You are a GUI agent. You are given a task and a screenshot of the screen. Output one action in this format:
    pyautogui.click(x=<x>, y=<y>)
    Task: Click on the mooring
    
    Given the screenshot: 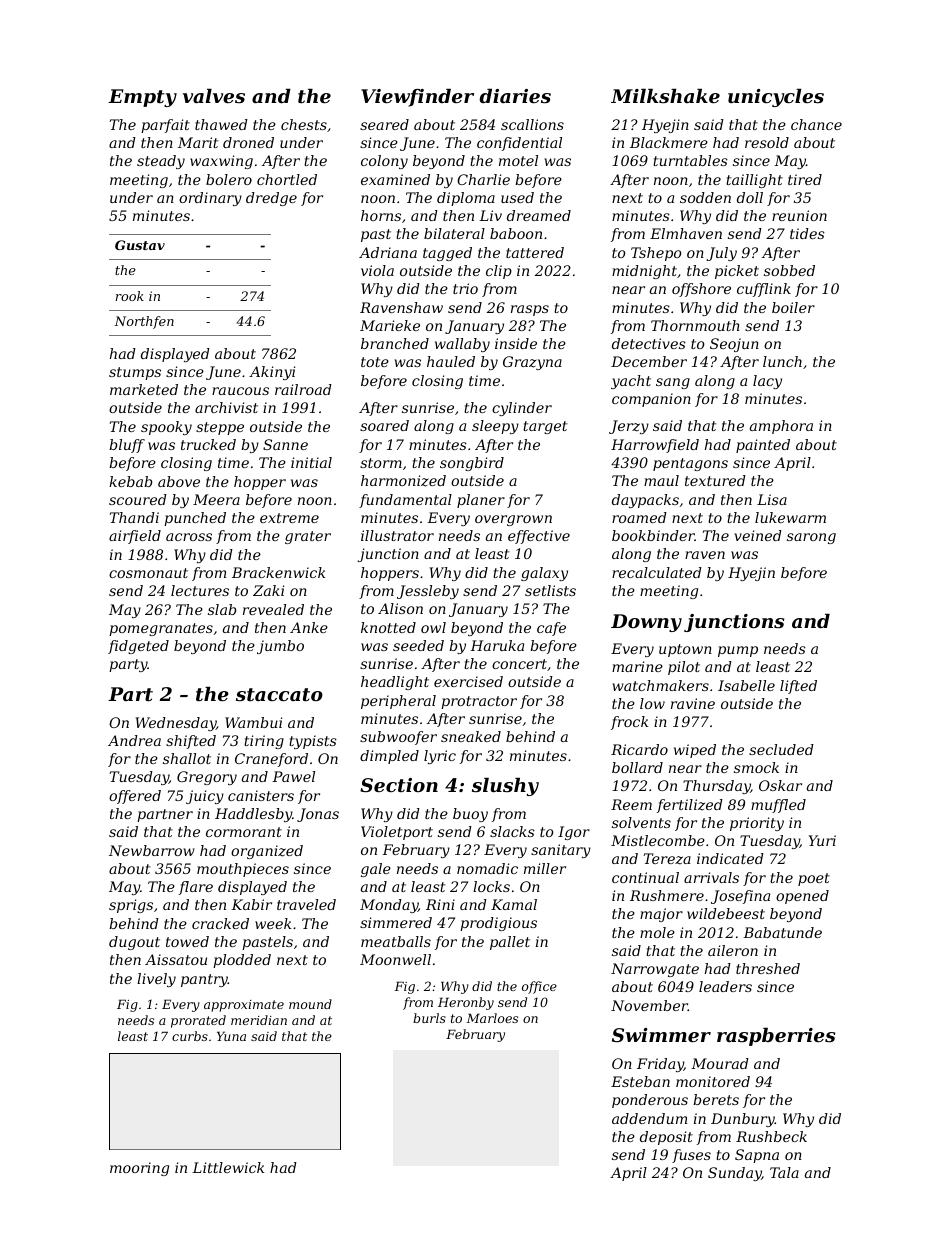 What is the action you would take?
    pyautogui.click(x=139, y=1169)
